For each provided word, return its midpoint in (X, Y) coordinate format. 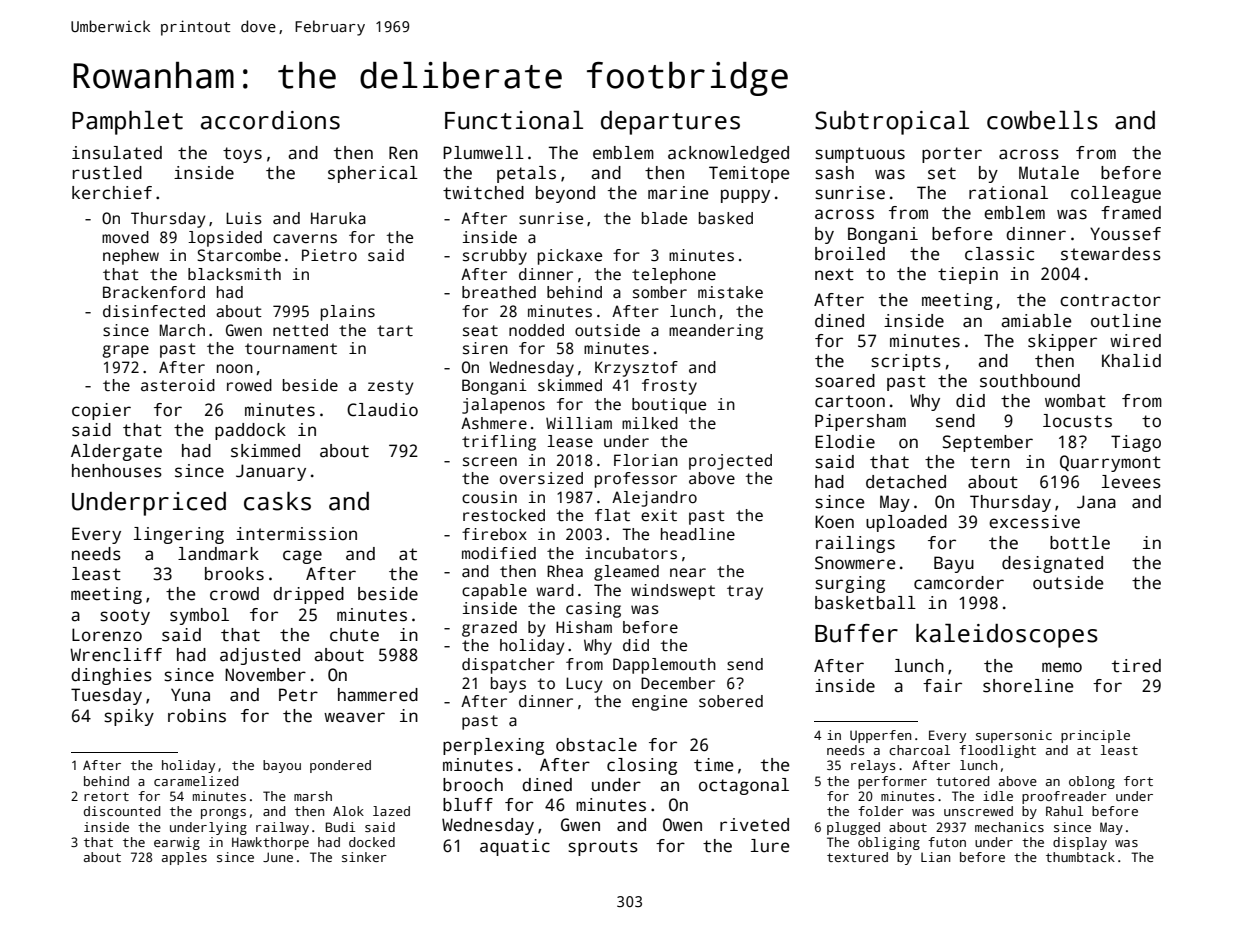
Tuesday (106, 696)
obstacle (596, 745)
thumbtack (1080, 857)
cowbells (1042, 120)
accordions (270, 120)
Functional (514, 120)
